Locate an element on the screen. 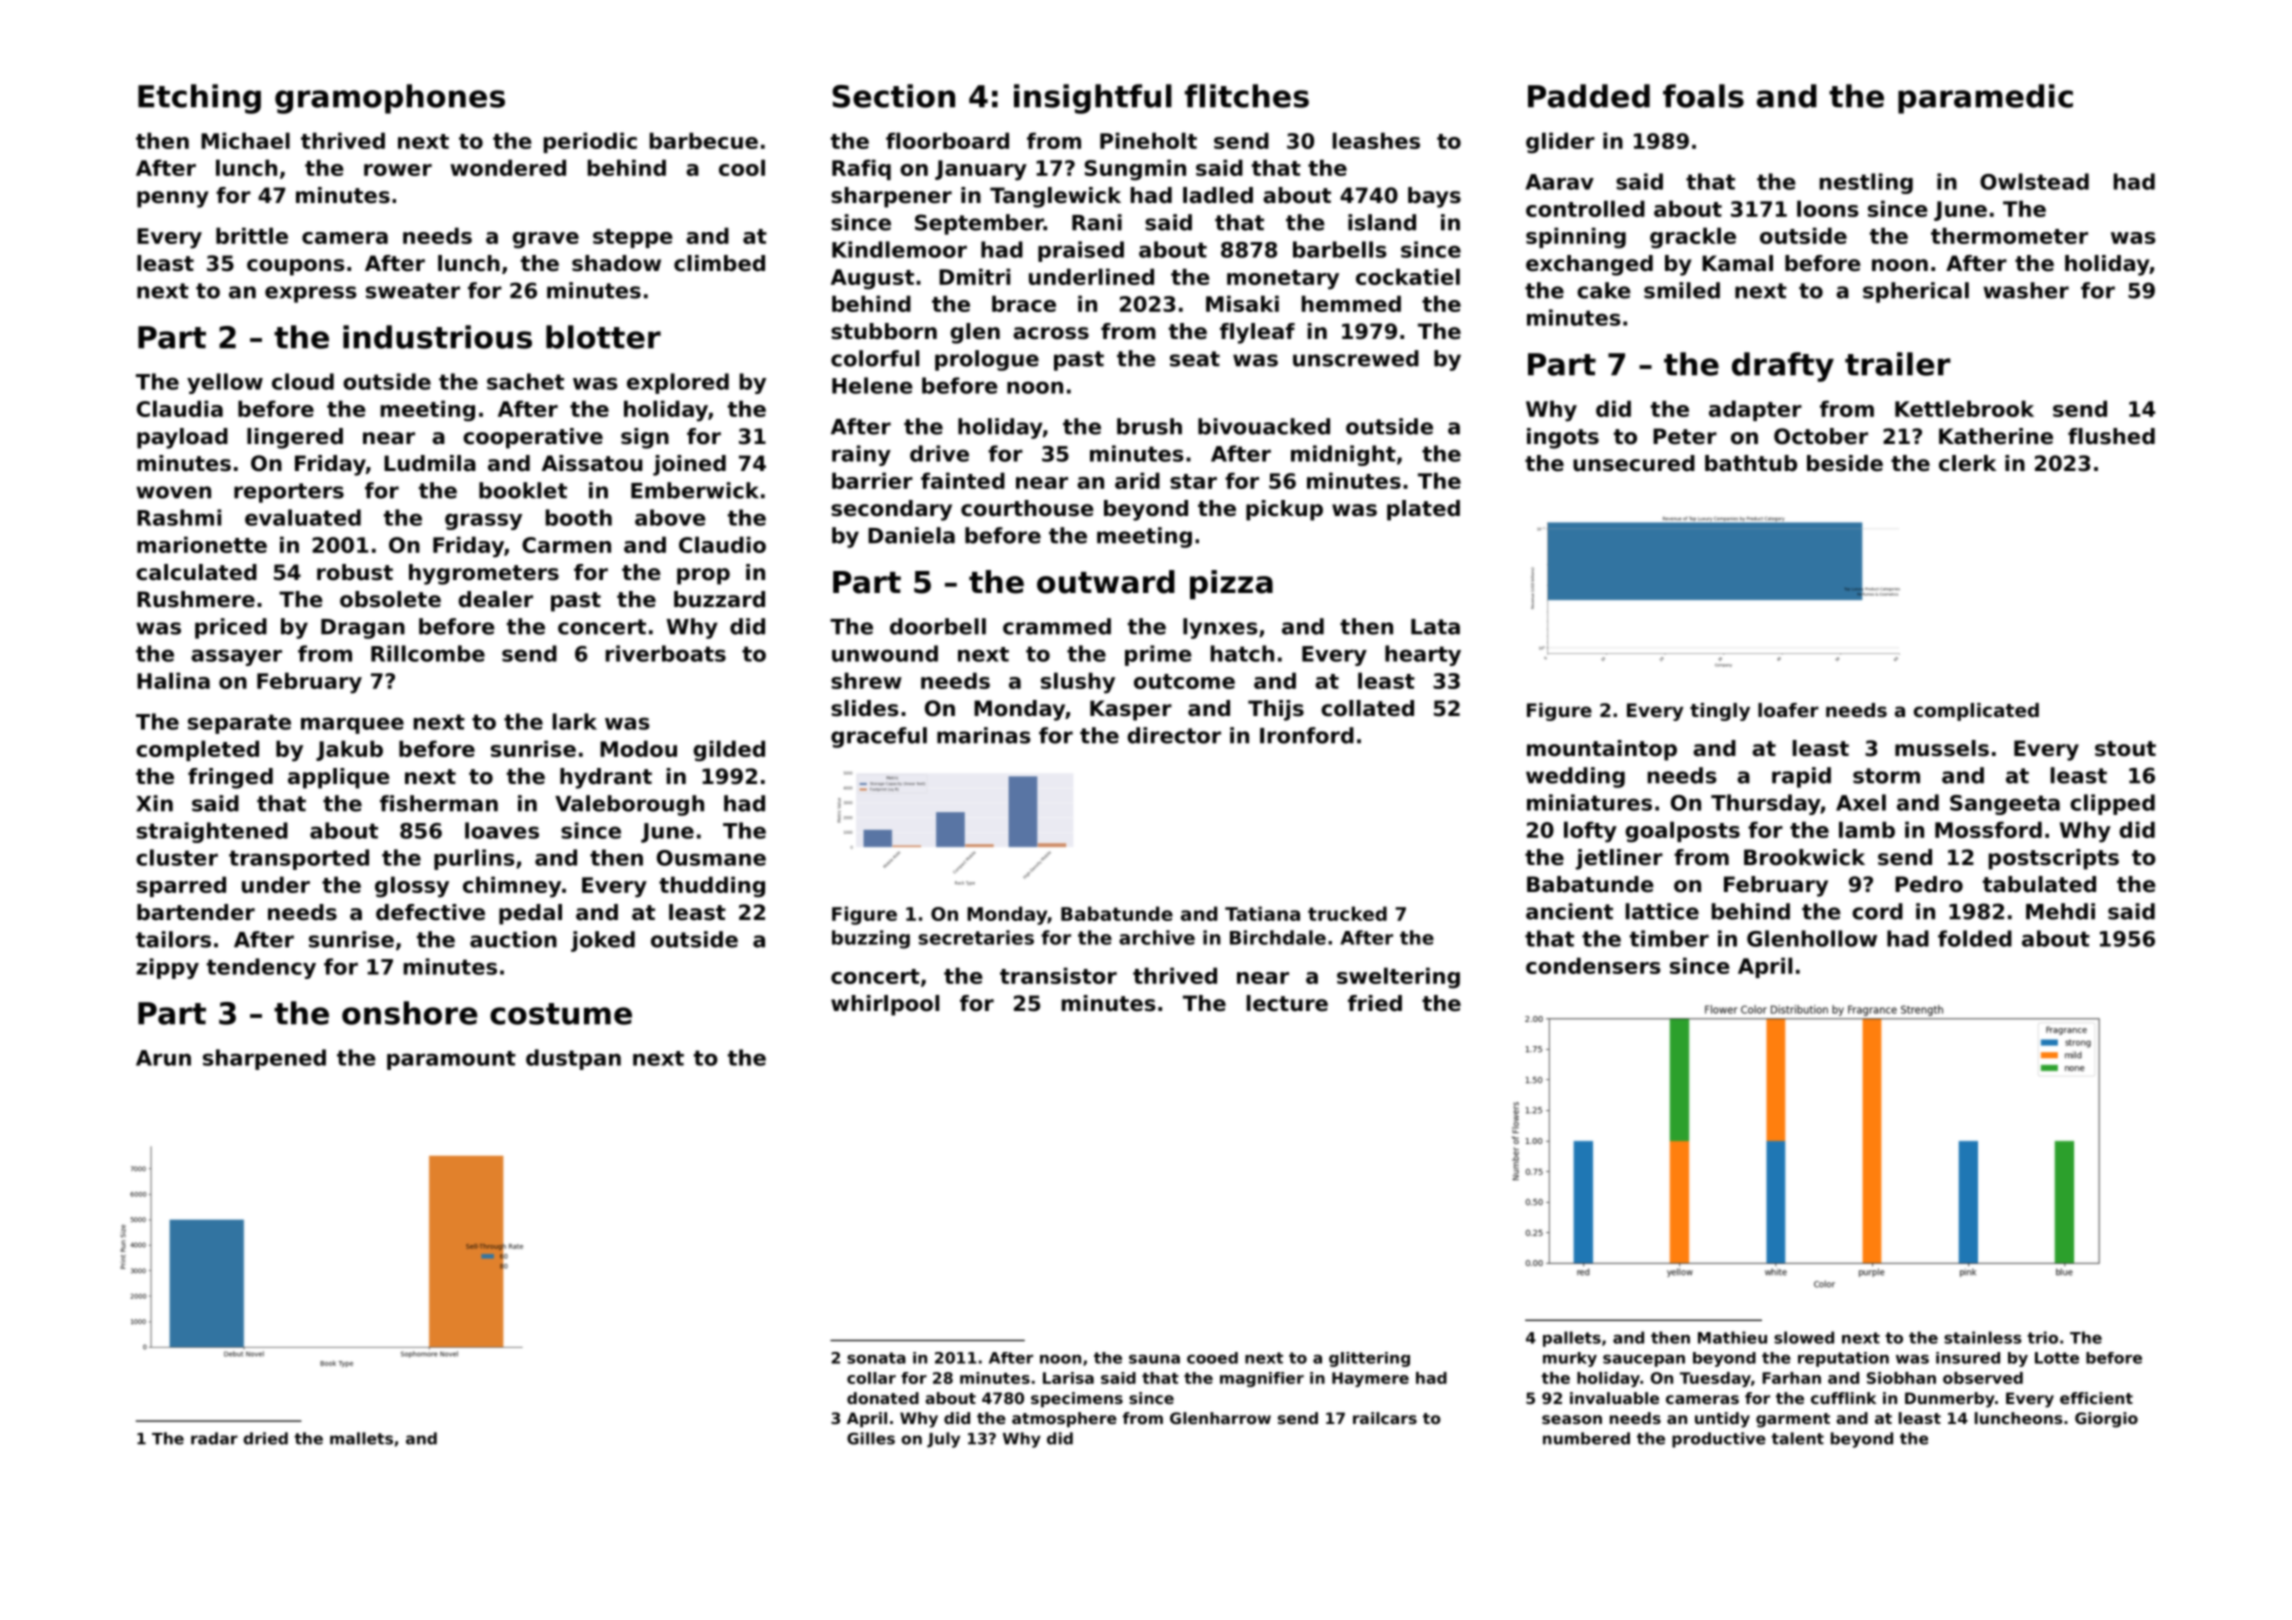 The width and height of the screenshot is (2292, 1620). Dragan is located at coordinates (363, 629).
